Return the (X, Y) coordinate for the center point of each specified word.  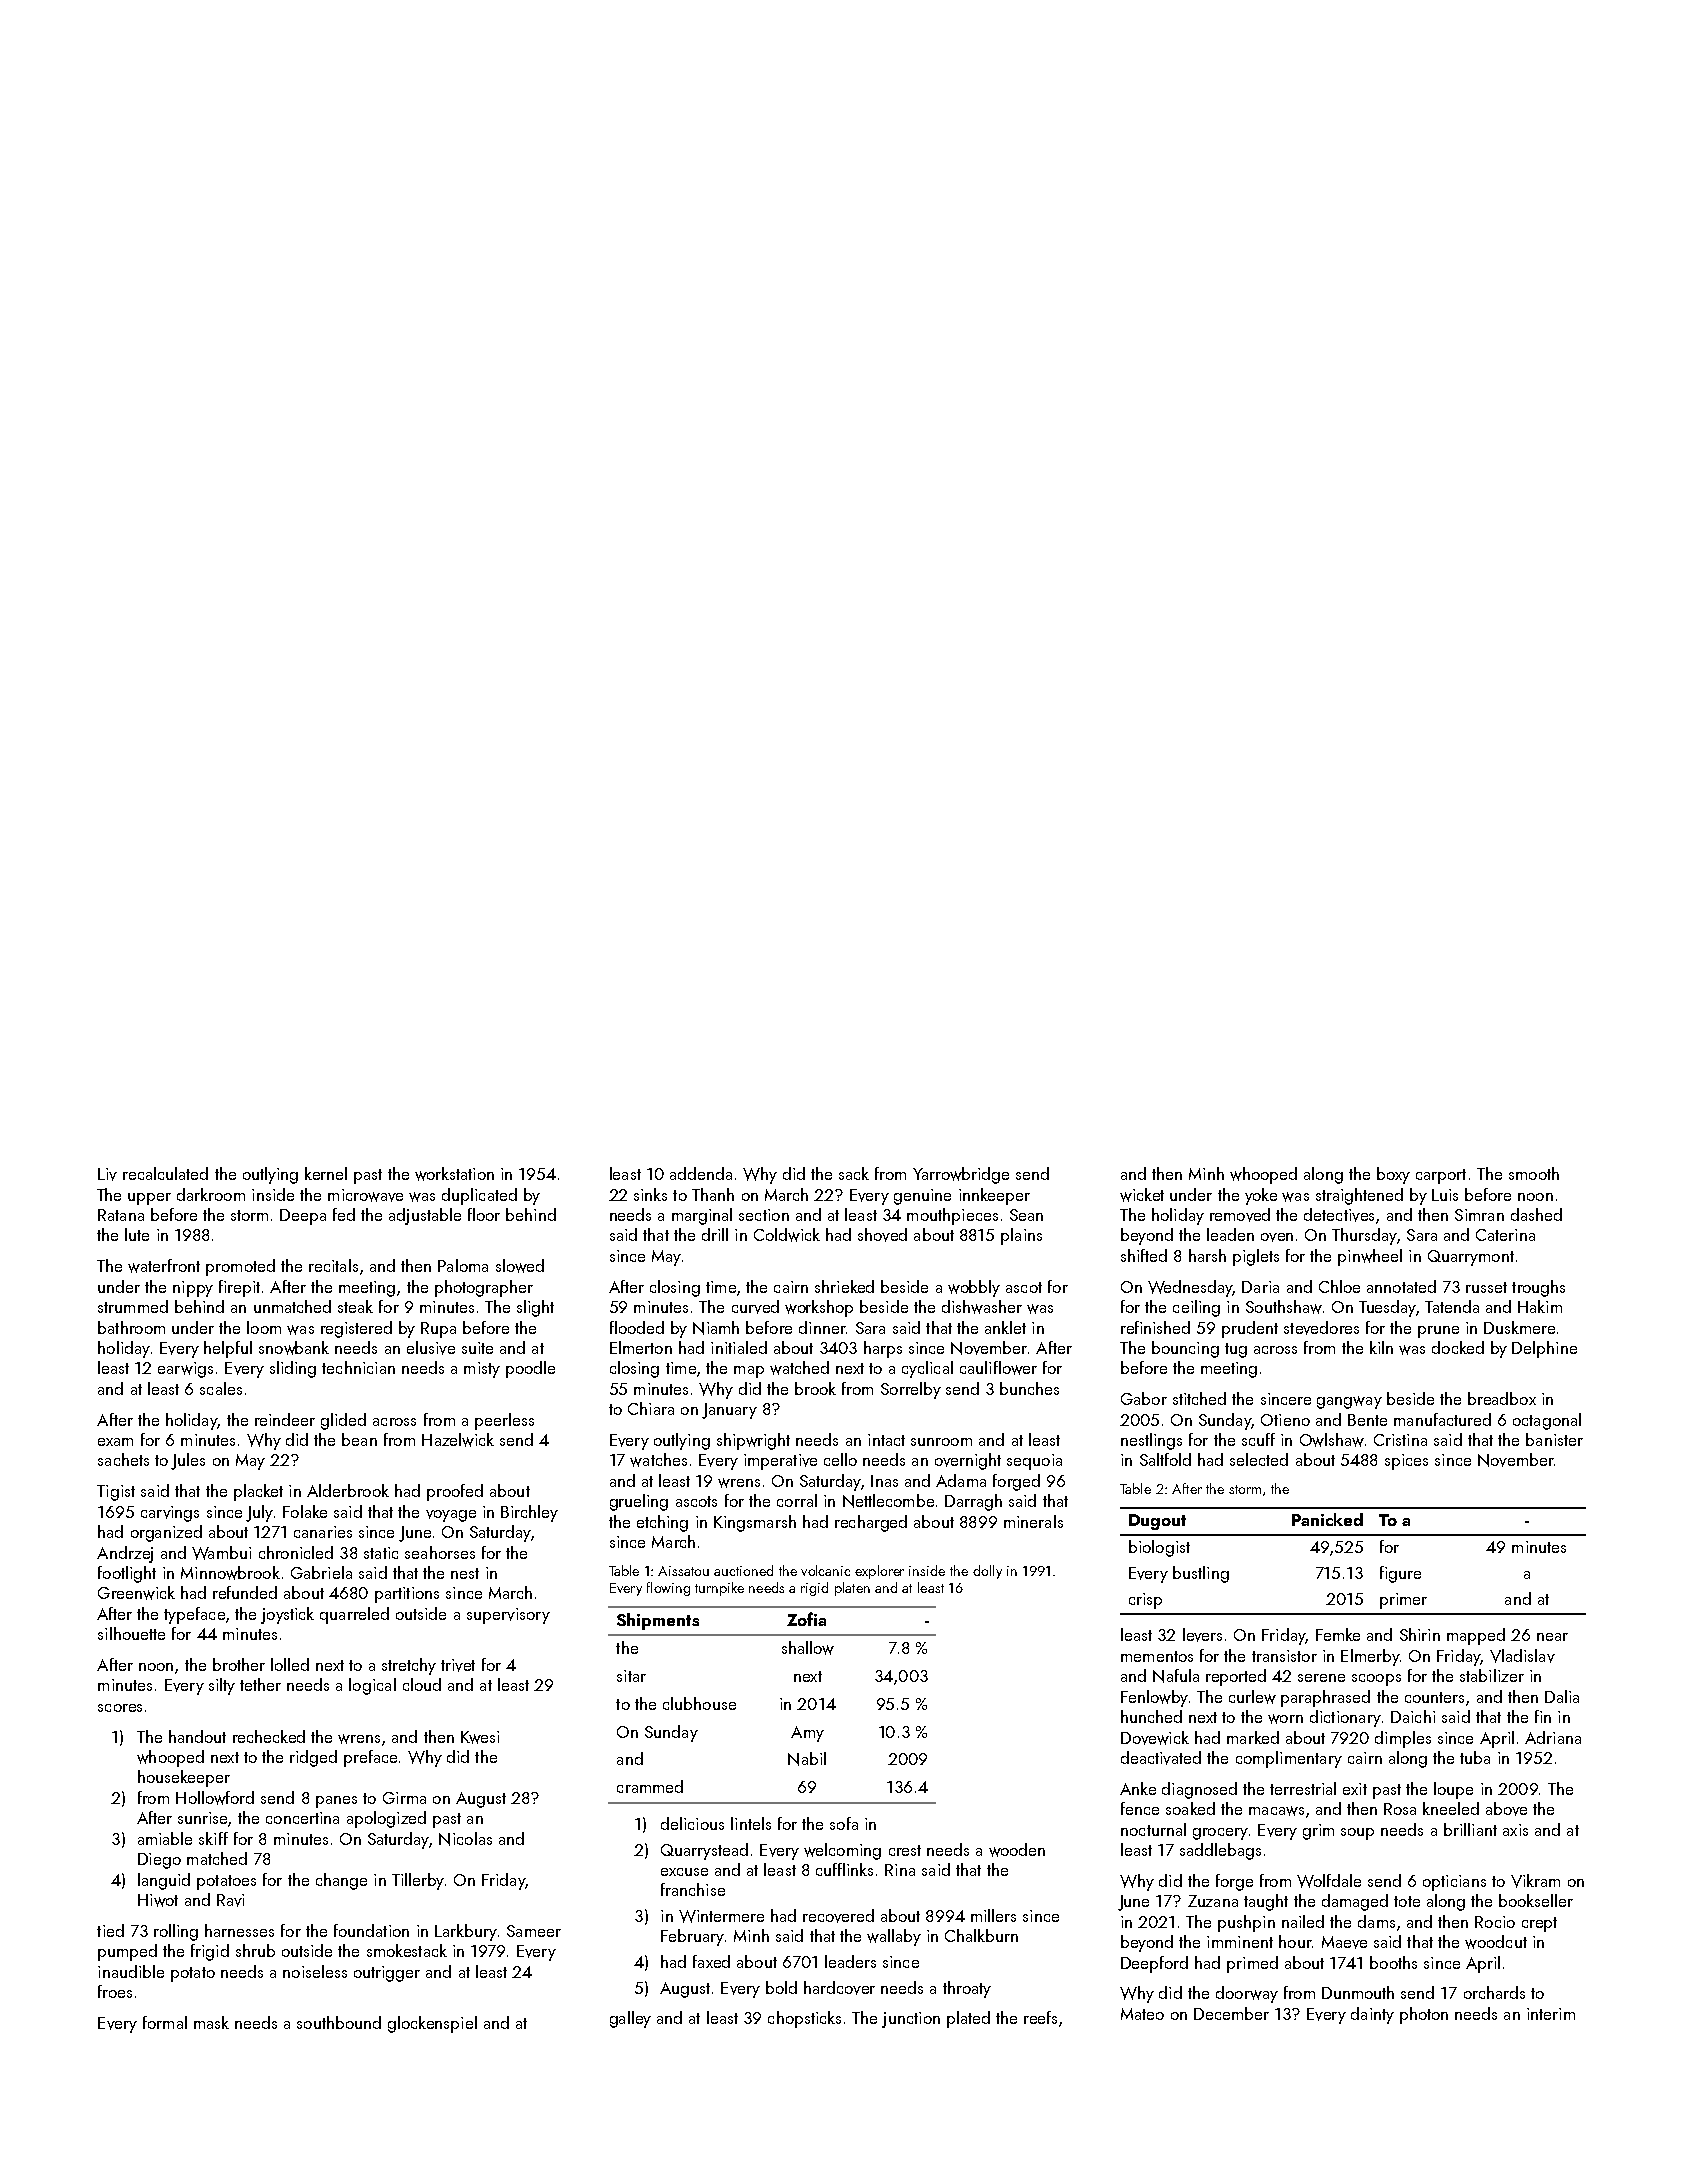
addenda (701, 1173)
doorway (1247, 1994)
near (1552, 1637)
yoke (1261, 1196)
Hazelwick (458, 1440)
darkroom (211, 1194)
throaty (967, 1989)
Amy (807, 1734)
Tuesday (1387, 1308)
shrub (255, 1950)
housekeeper (184, 1778)
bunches (1029, 1388)
